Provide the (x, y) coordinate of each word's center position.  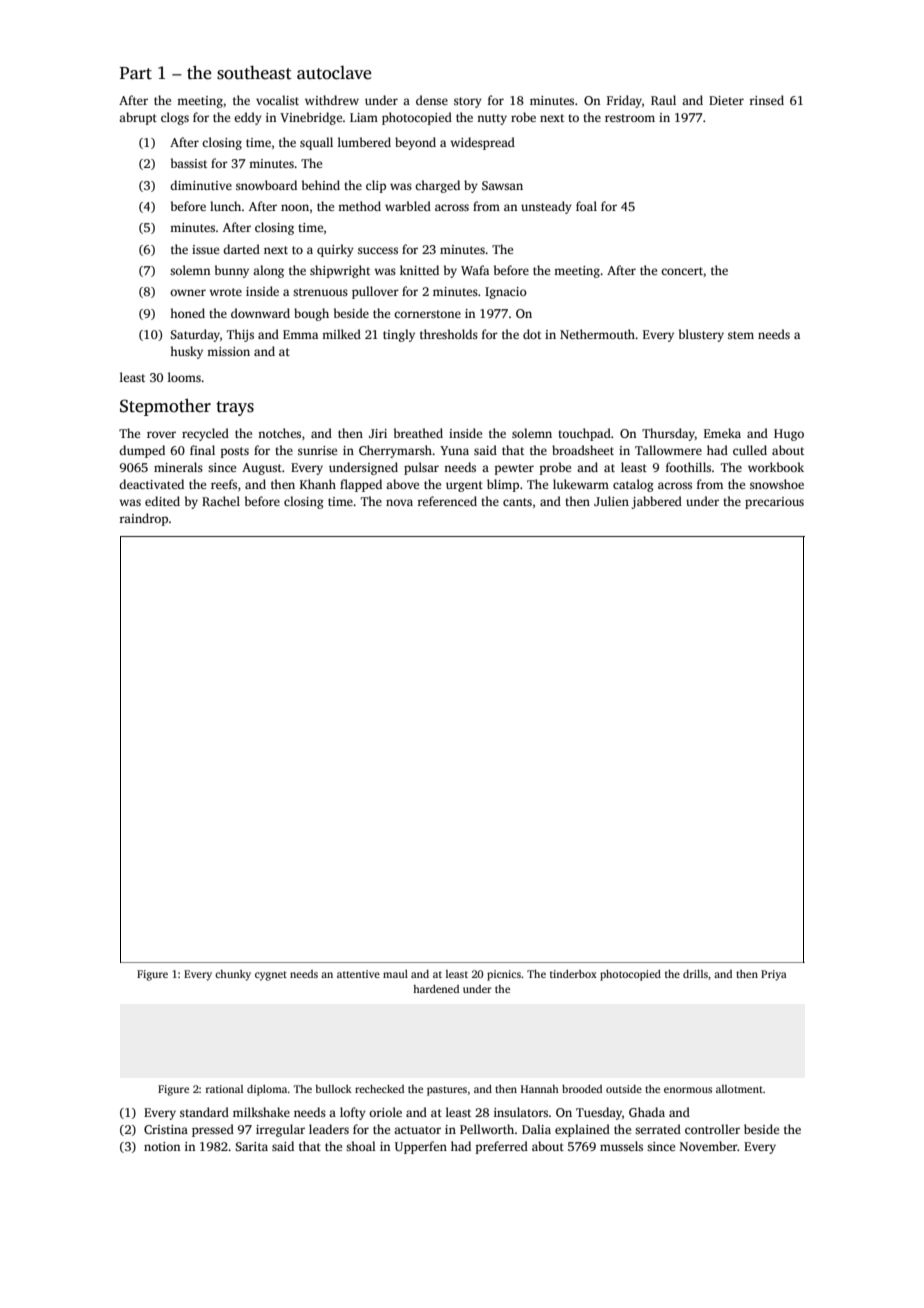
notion (162, 1146)
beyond (415, 143)
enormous (688, 1090)
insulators (521, 1112)
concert (682, 271)
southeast (254, 72)
